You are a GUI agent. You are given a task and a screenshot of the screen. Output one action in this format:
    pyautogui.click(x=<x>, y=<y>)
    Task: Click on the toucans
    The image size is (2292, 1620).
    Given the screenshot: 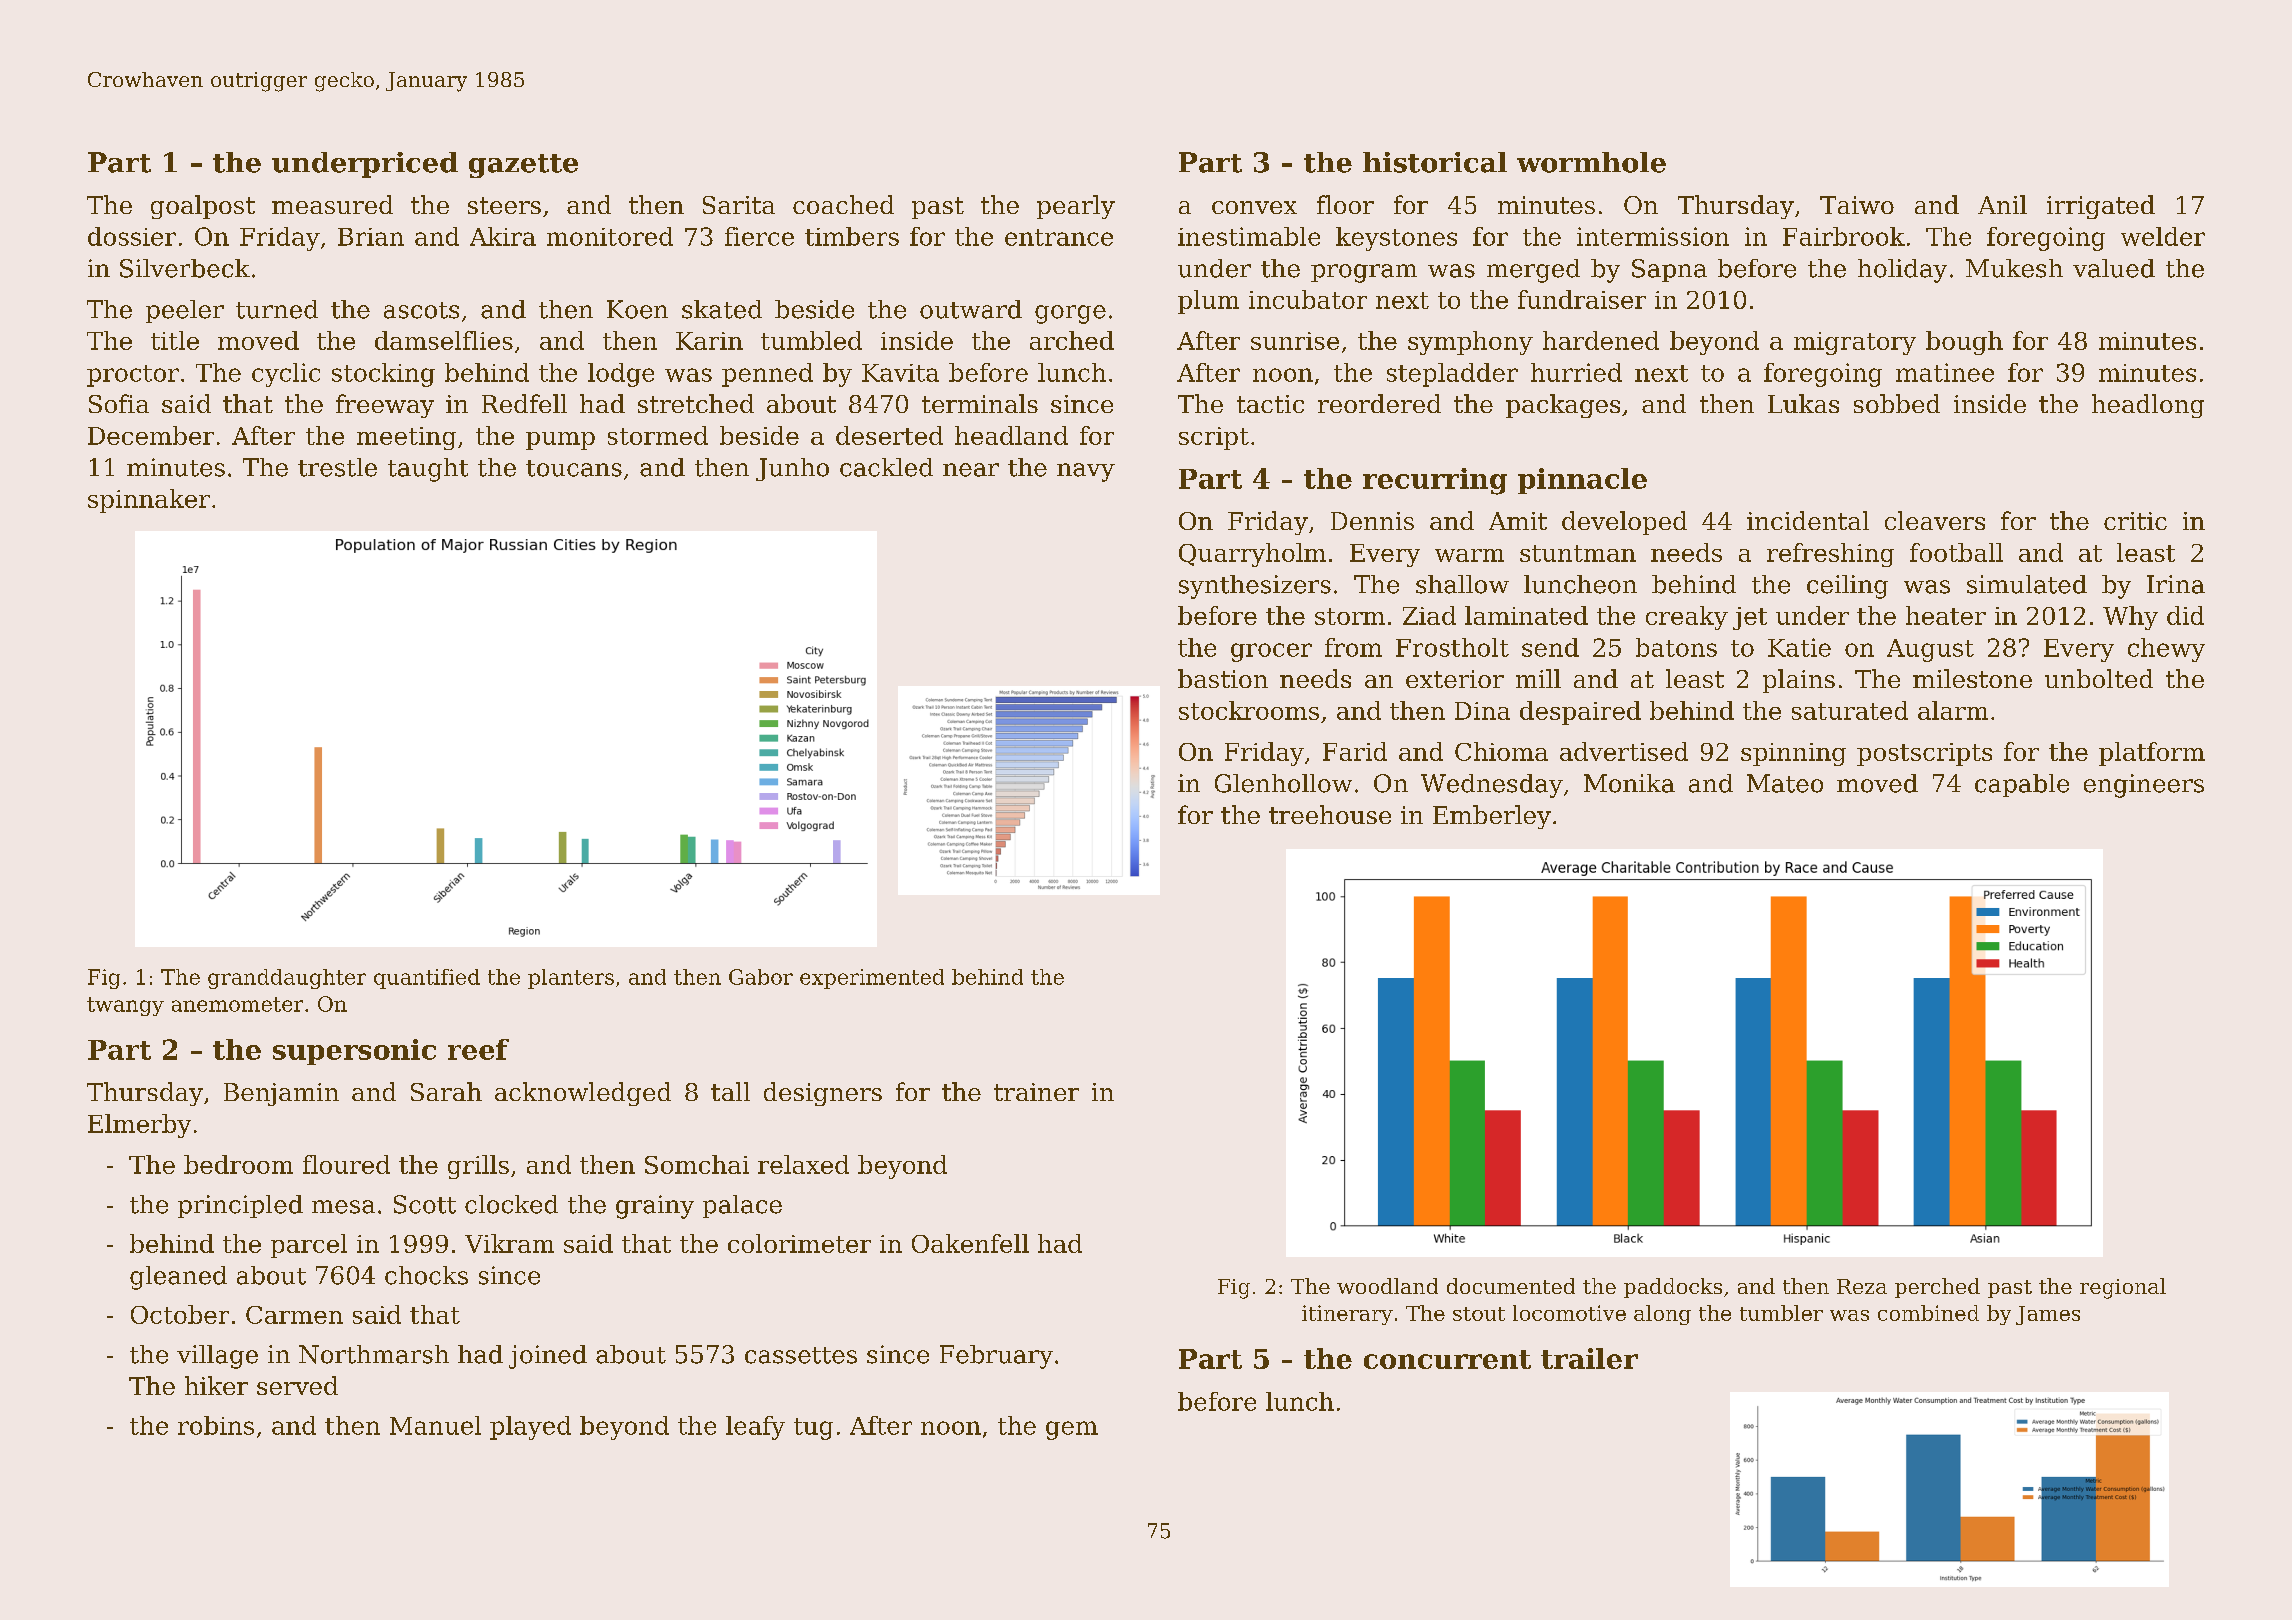 What is the action you would take?
    pyautogui.click(x=574, y=468)
